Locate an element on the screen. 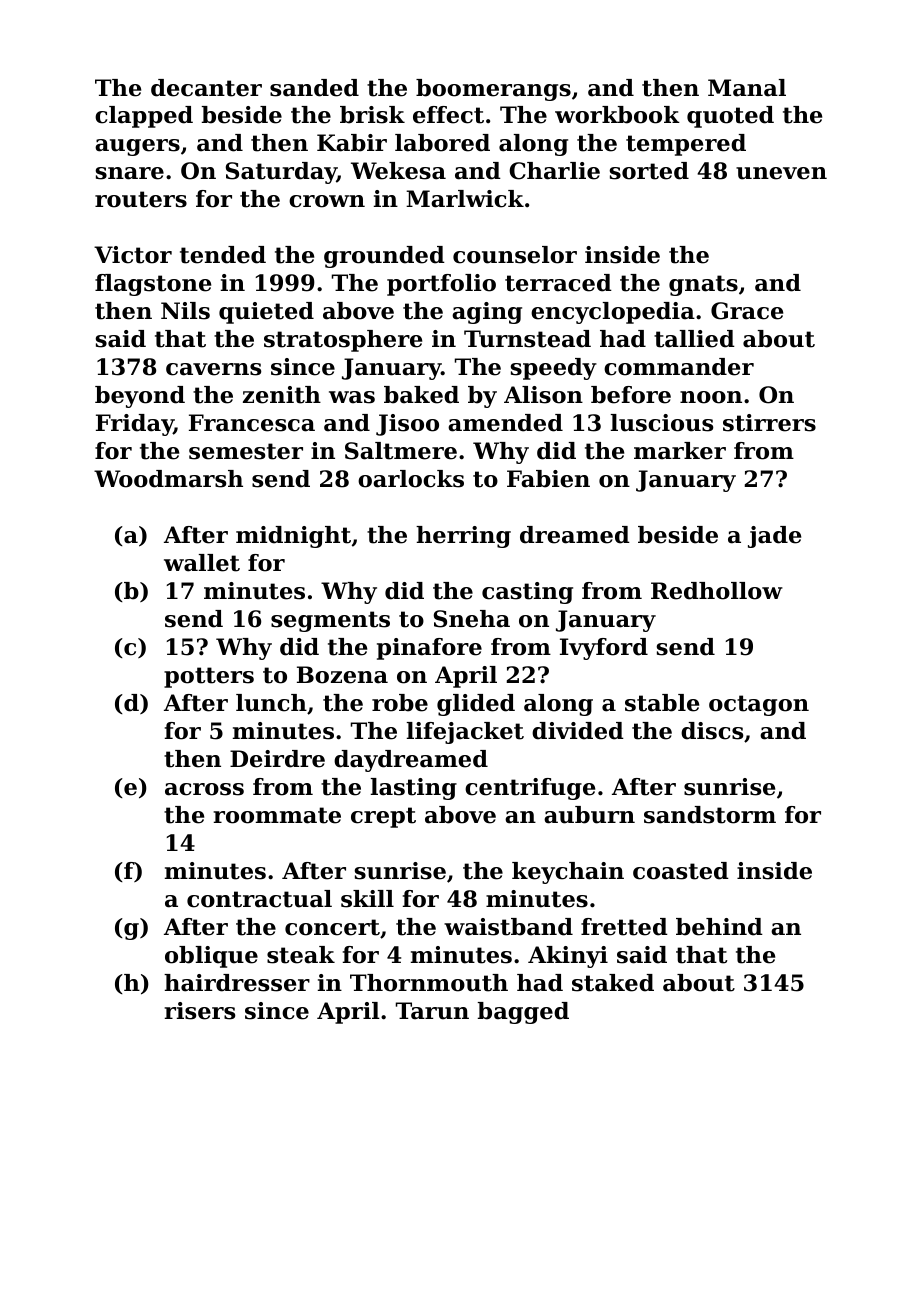 The image size is (924, 1311). octagon is located at coordinates (759, 705).
